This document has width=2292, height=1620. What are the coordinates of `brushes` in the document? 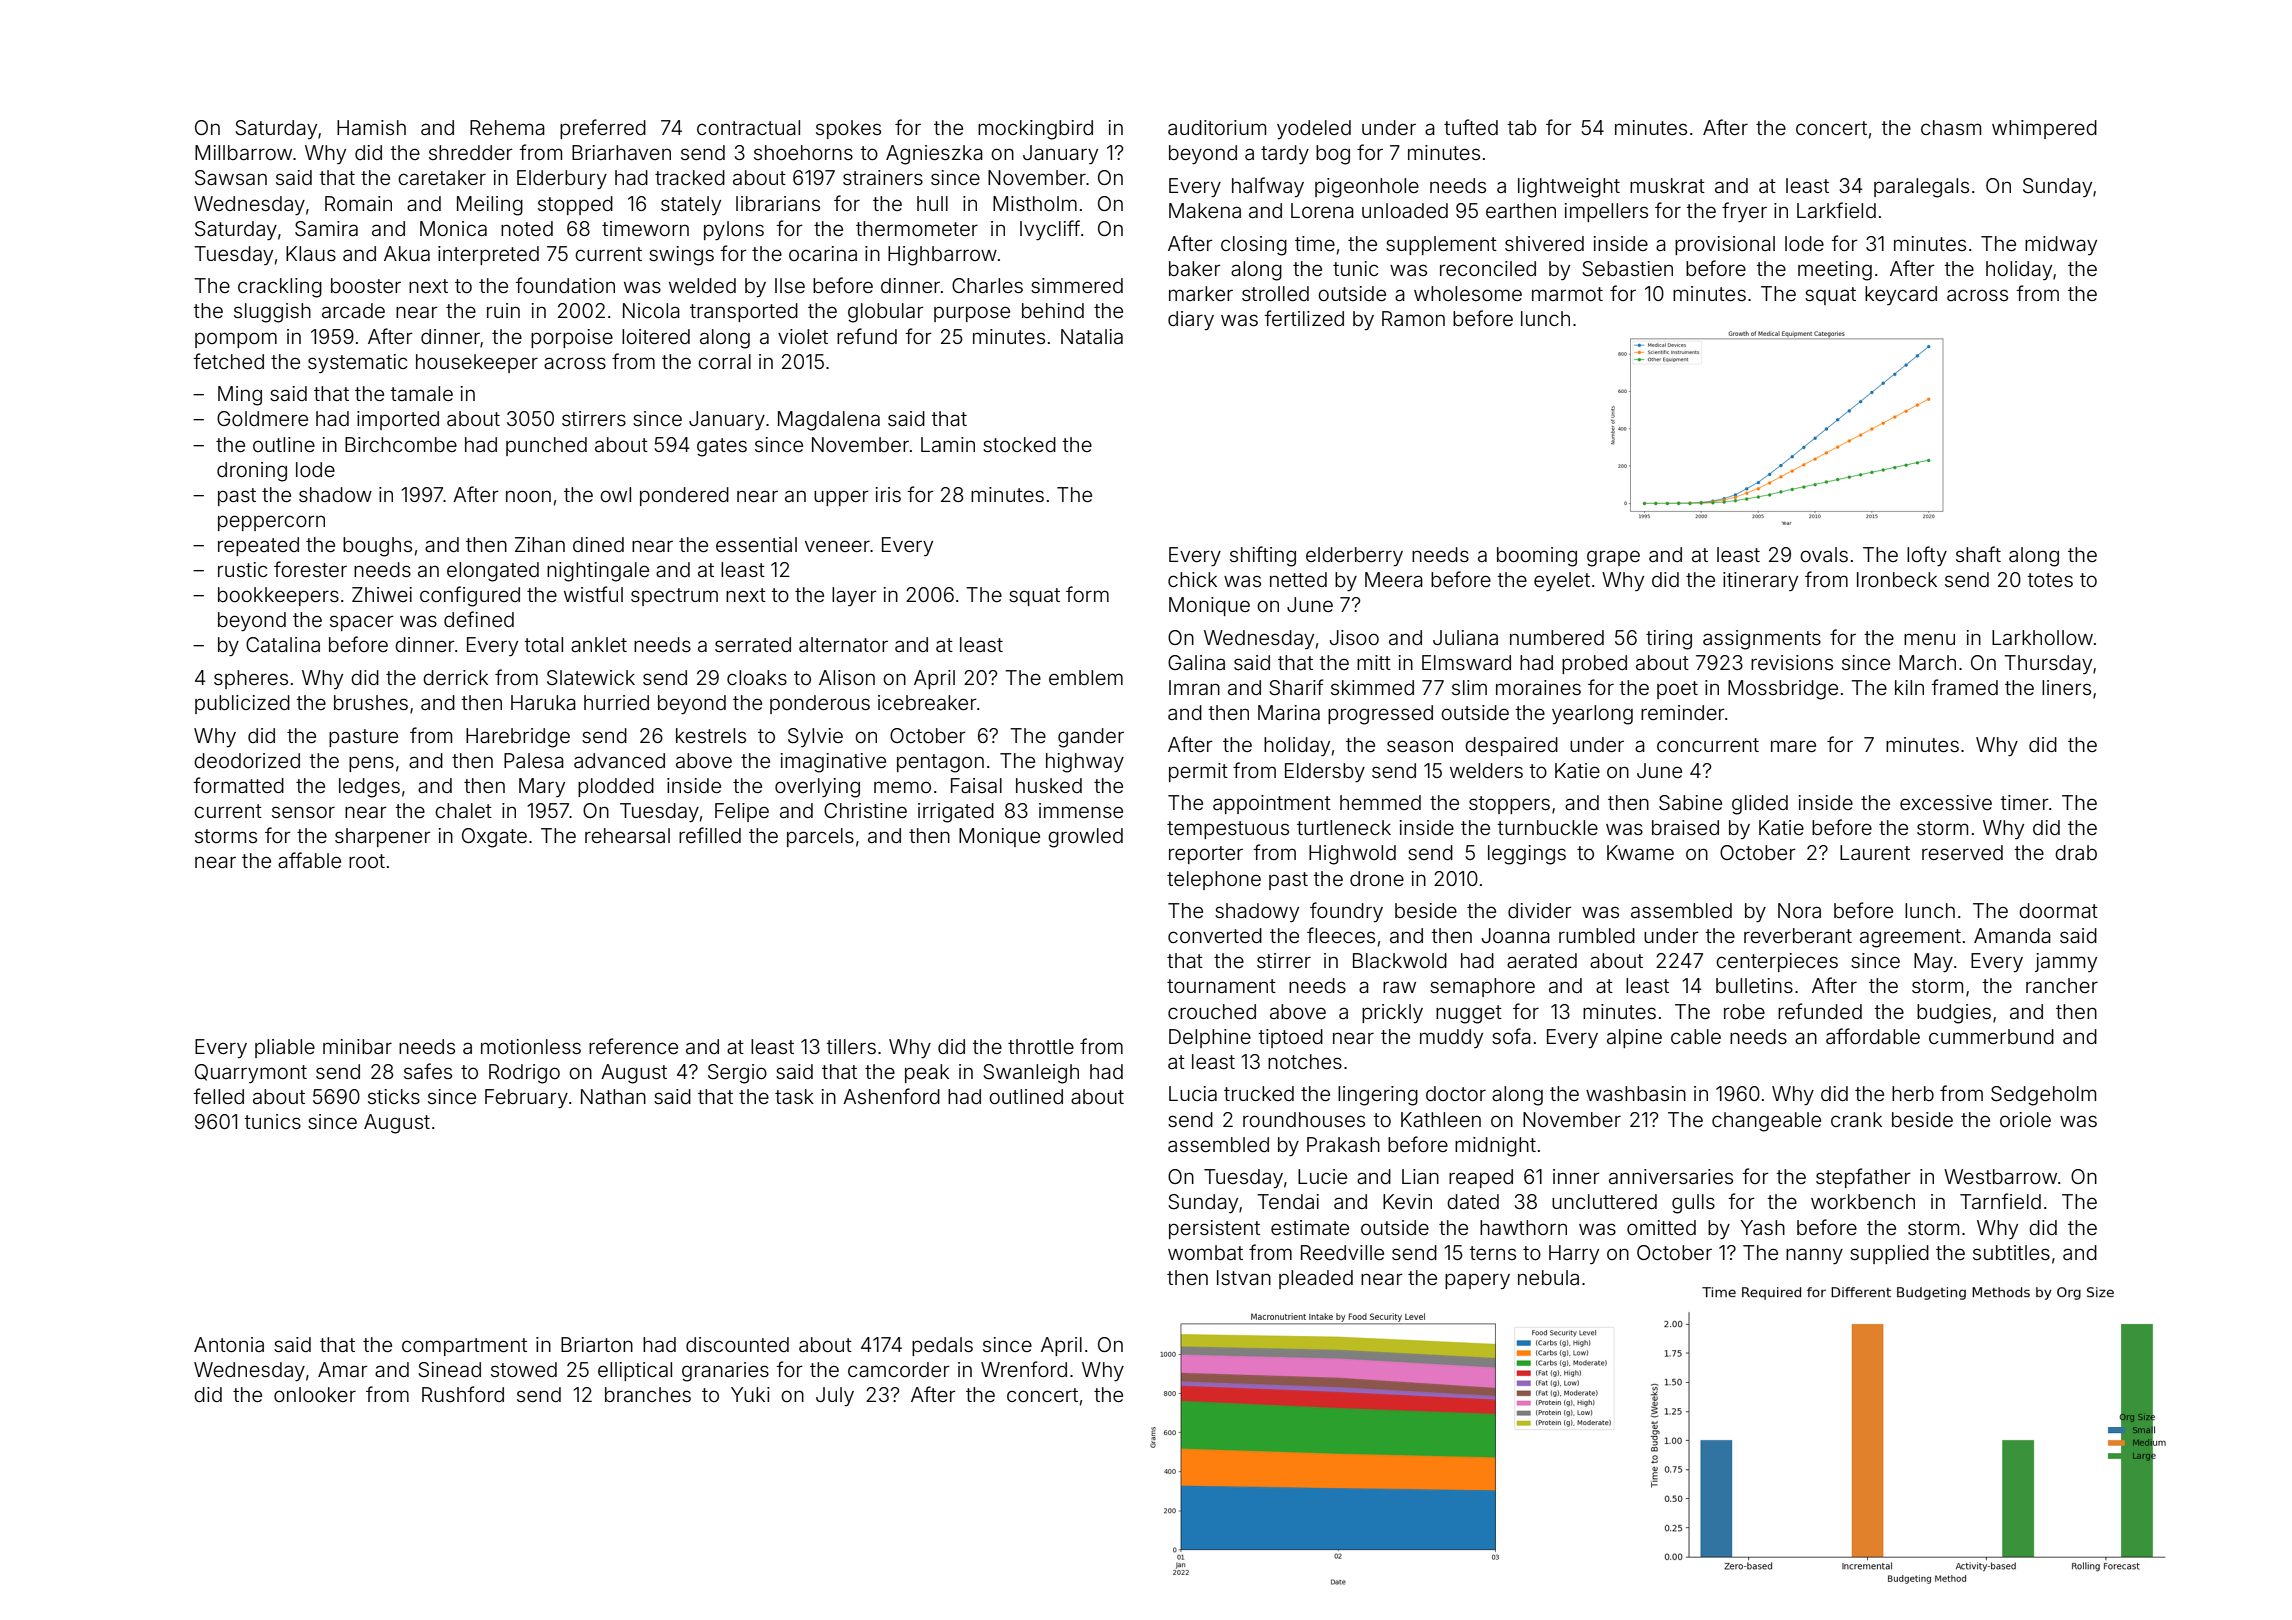 It's located at (371, 702).
